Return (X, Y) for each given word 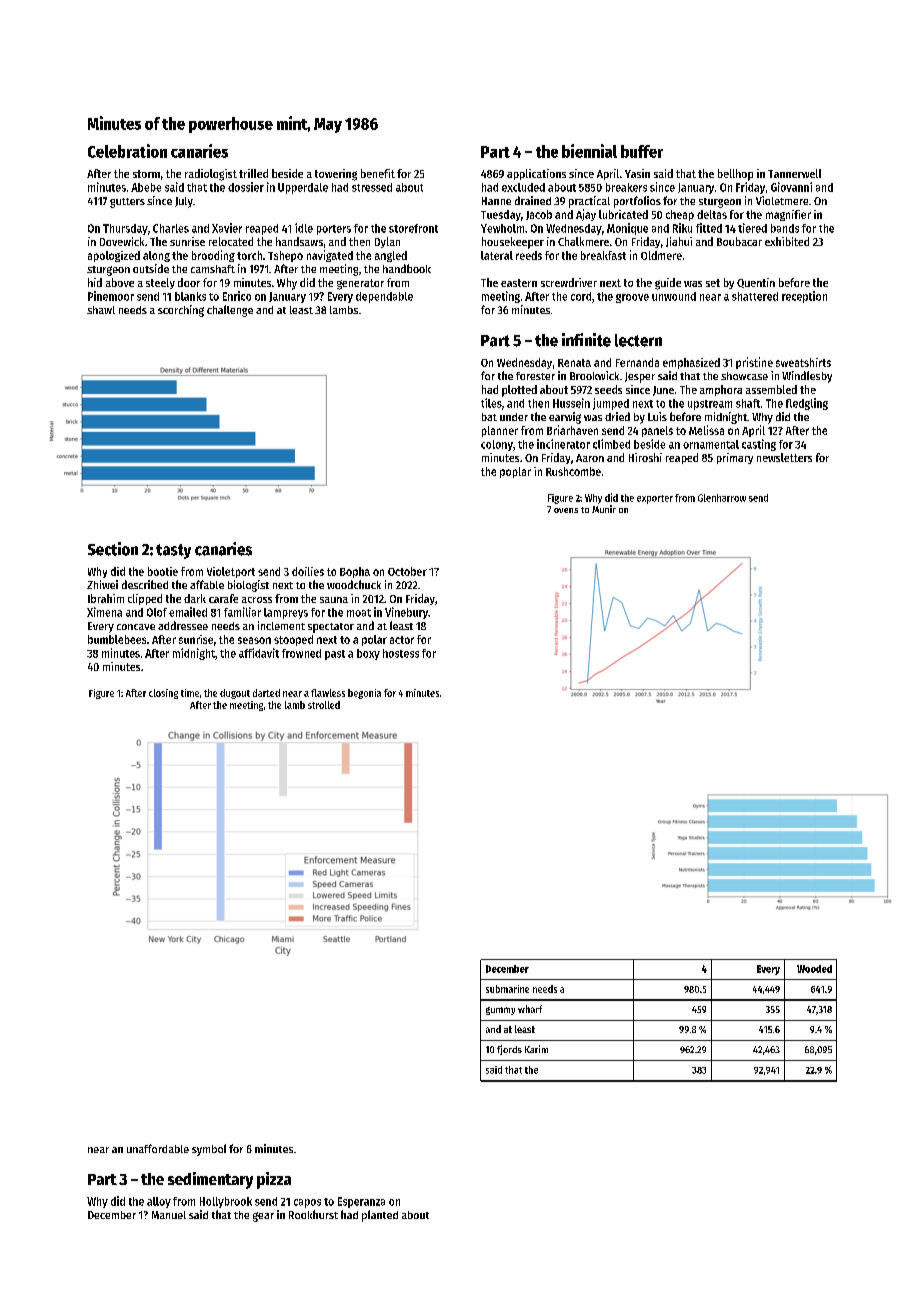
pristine (754, 363)
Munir (604, 509)
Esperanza (361, 1202)
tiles (491, 403)
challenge (230, 311)
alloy (159, 1202)
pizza (274, 1180)
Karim (536, 1049)
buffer (642, 151)
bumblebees (117, 639)
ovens (566, 510)
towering (336, 175)
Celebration (127, 151)
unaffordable (158, 1148)
